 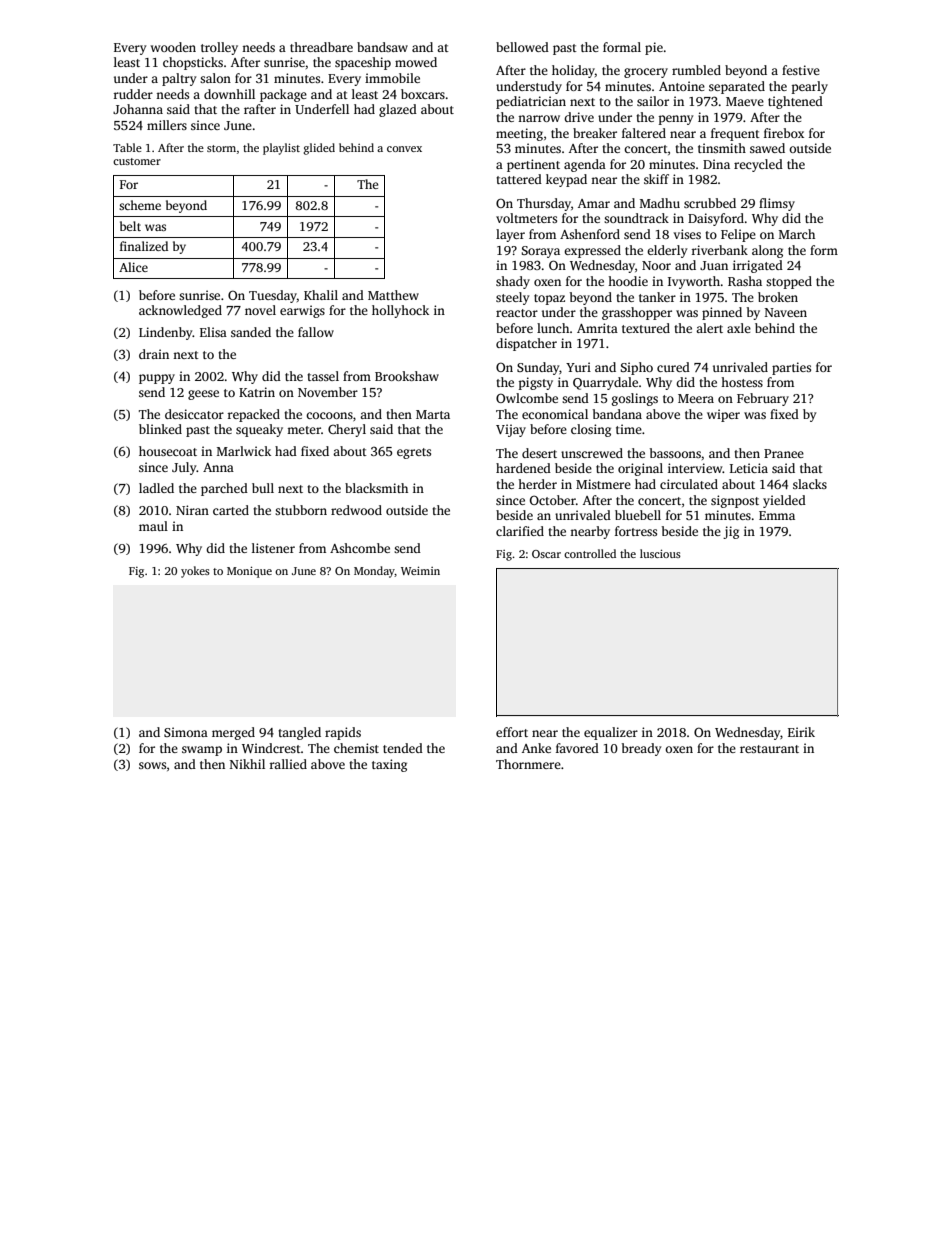 I want to click on Monique, so click(x=249, y=572).
